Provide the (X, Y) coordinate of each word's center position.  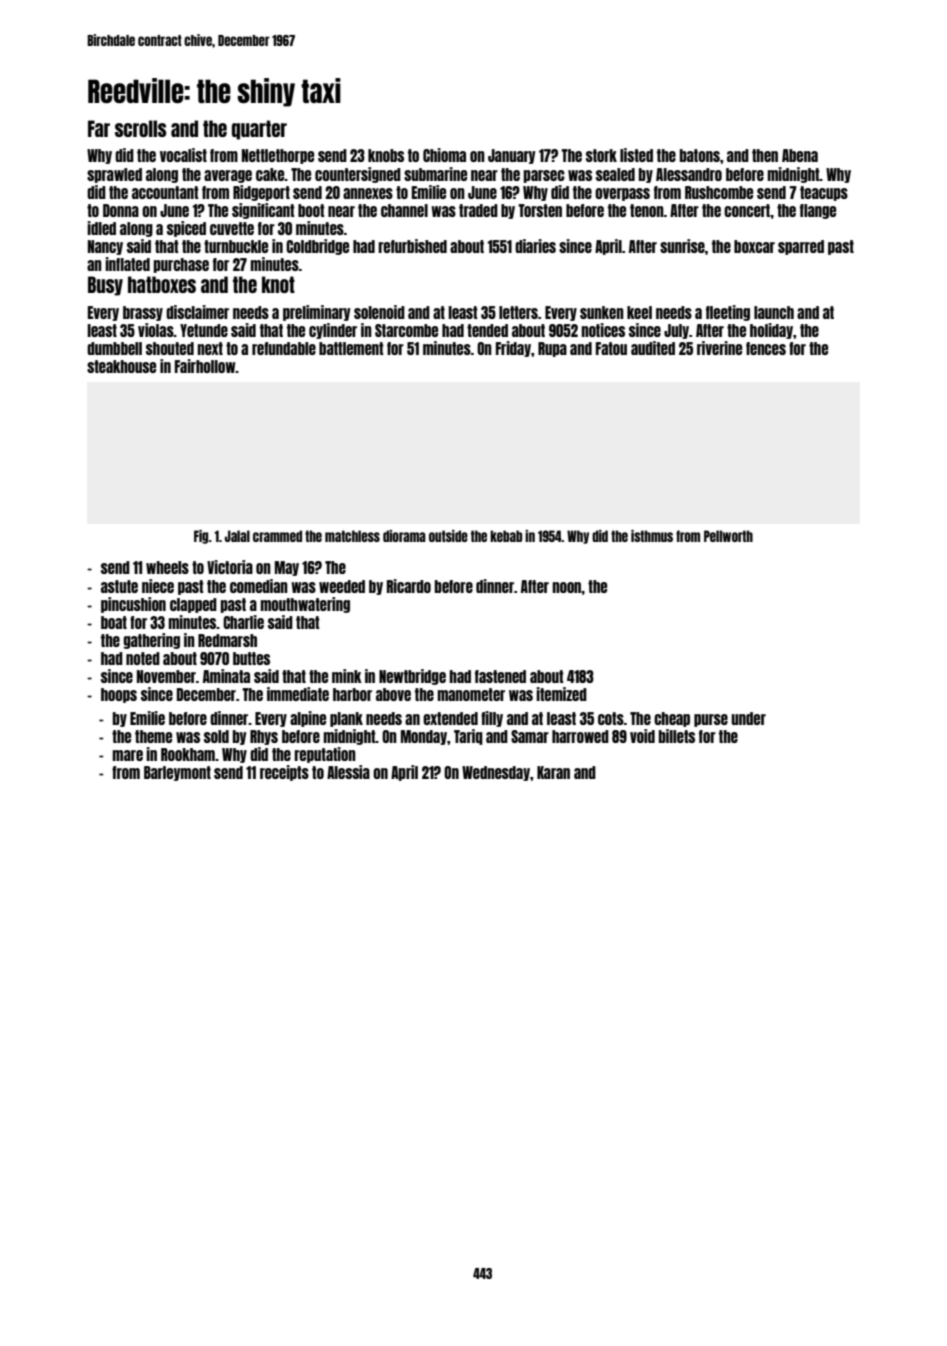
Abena (800, 155)
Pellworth (728, 536)
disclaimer (197, 312)
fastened (500, 676)
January (511, 156)
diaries (535, 246)
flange (818, 211)
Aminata (226, 676)
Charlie (243, 622)
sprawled (114, 175)
